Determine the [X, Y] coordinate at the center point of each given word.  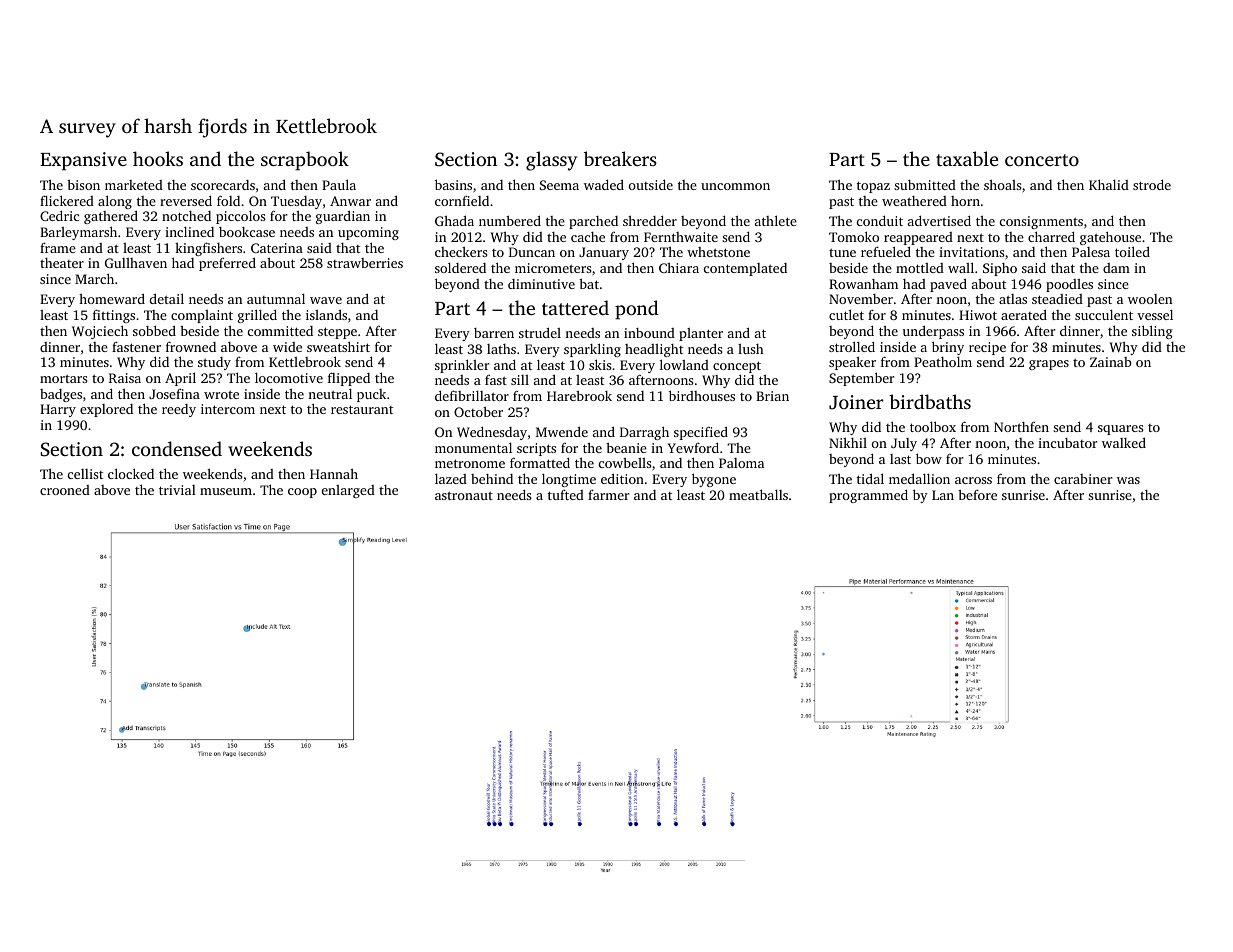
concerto [1042, 160]
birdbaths [930, 401]
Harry [58, 410]
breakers [620, 158]
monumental [473, 448]
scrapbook [305, 161]
